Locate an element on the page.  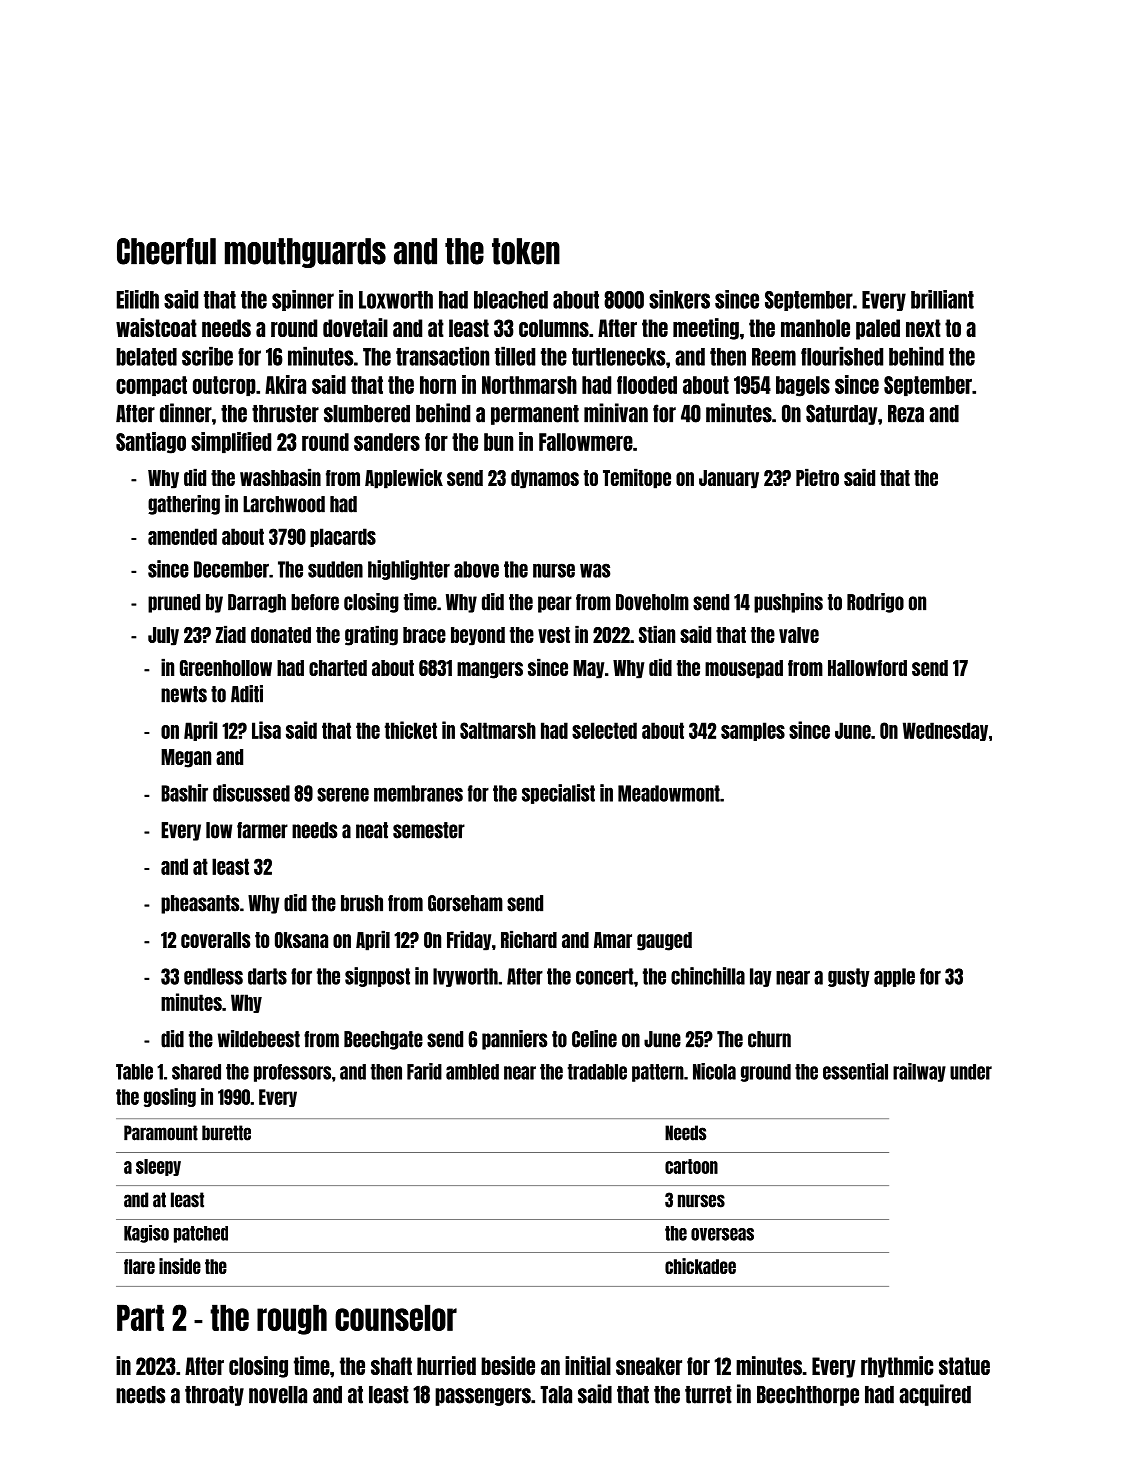
pear is located at coordinates (555, 604).
